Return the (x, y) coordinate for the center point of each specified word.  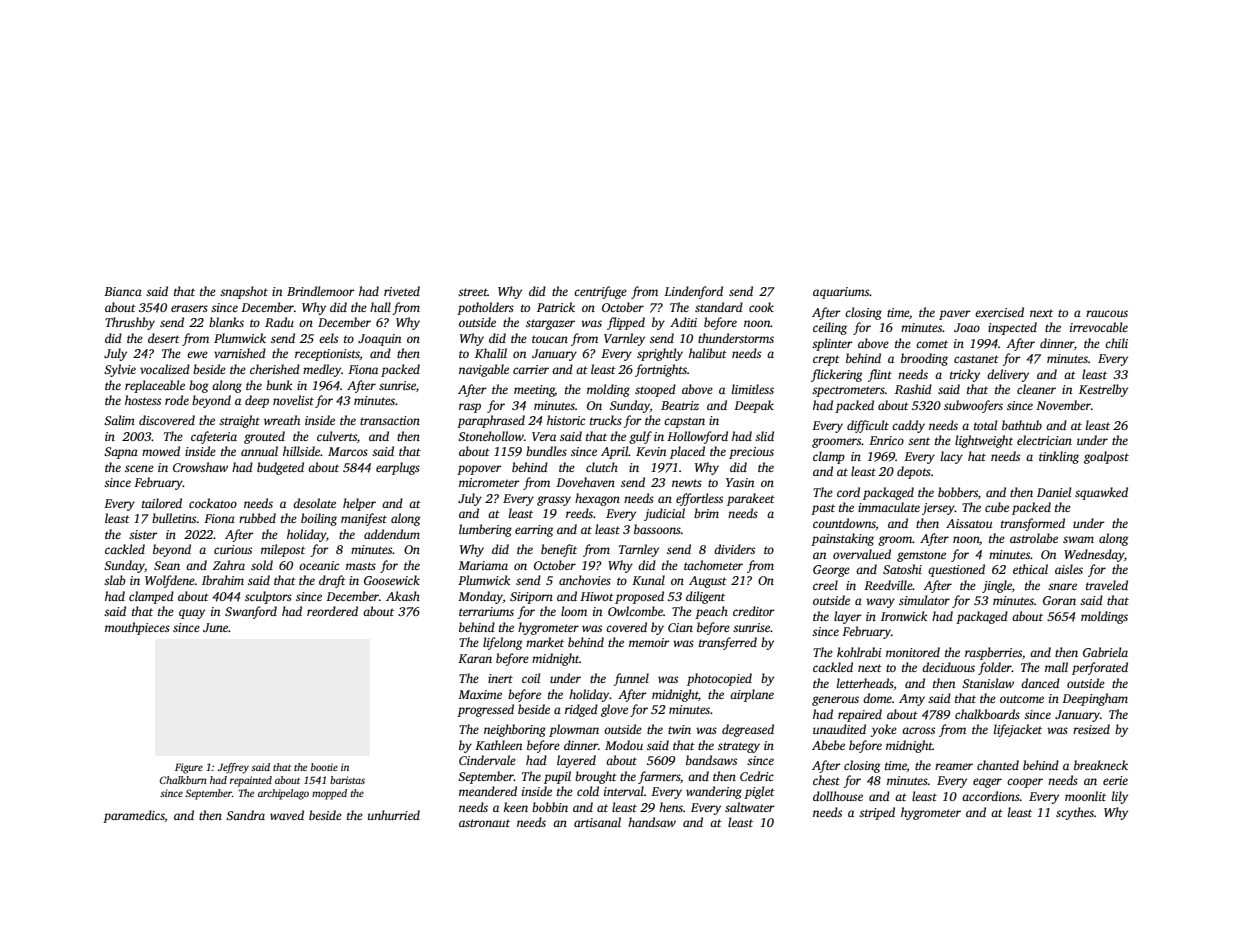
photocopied (719, 679)
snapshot (244, 292)
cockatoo (213, 503)
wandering (714, 792)
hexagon (597, 499)
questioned (956, 570)
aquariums (841, 293)
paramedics (134, 816)
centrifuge (600, 292)
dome (877, 698)
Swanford (251, 612)
